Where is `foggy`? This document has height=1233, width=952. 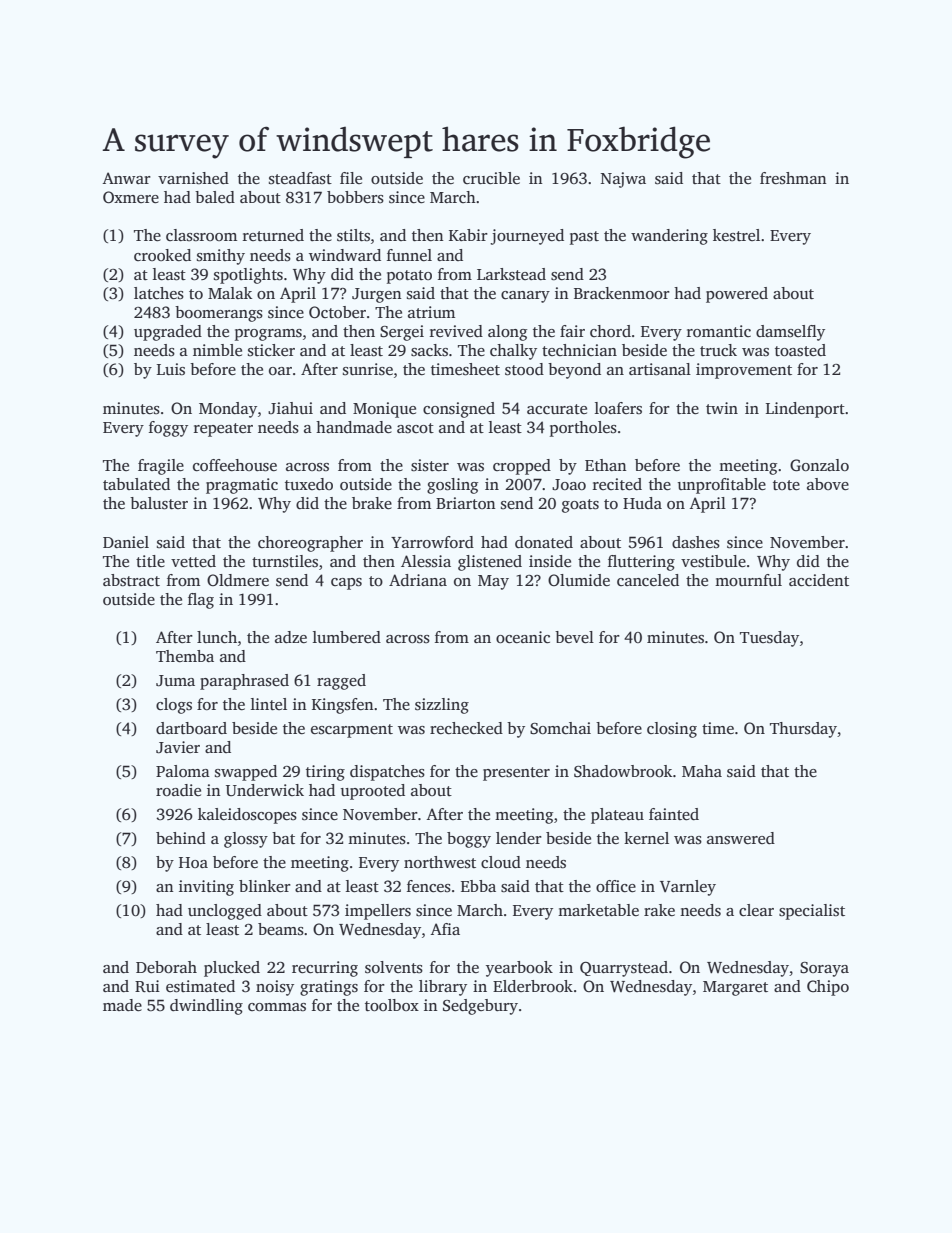 foggy is located at coordinates (168, 429).
